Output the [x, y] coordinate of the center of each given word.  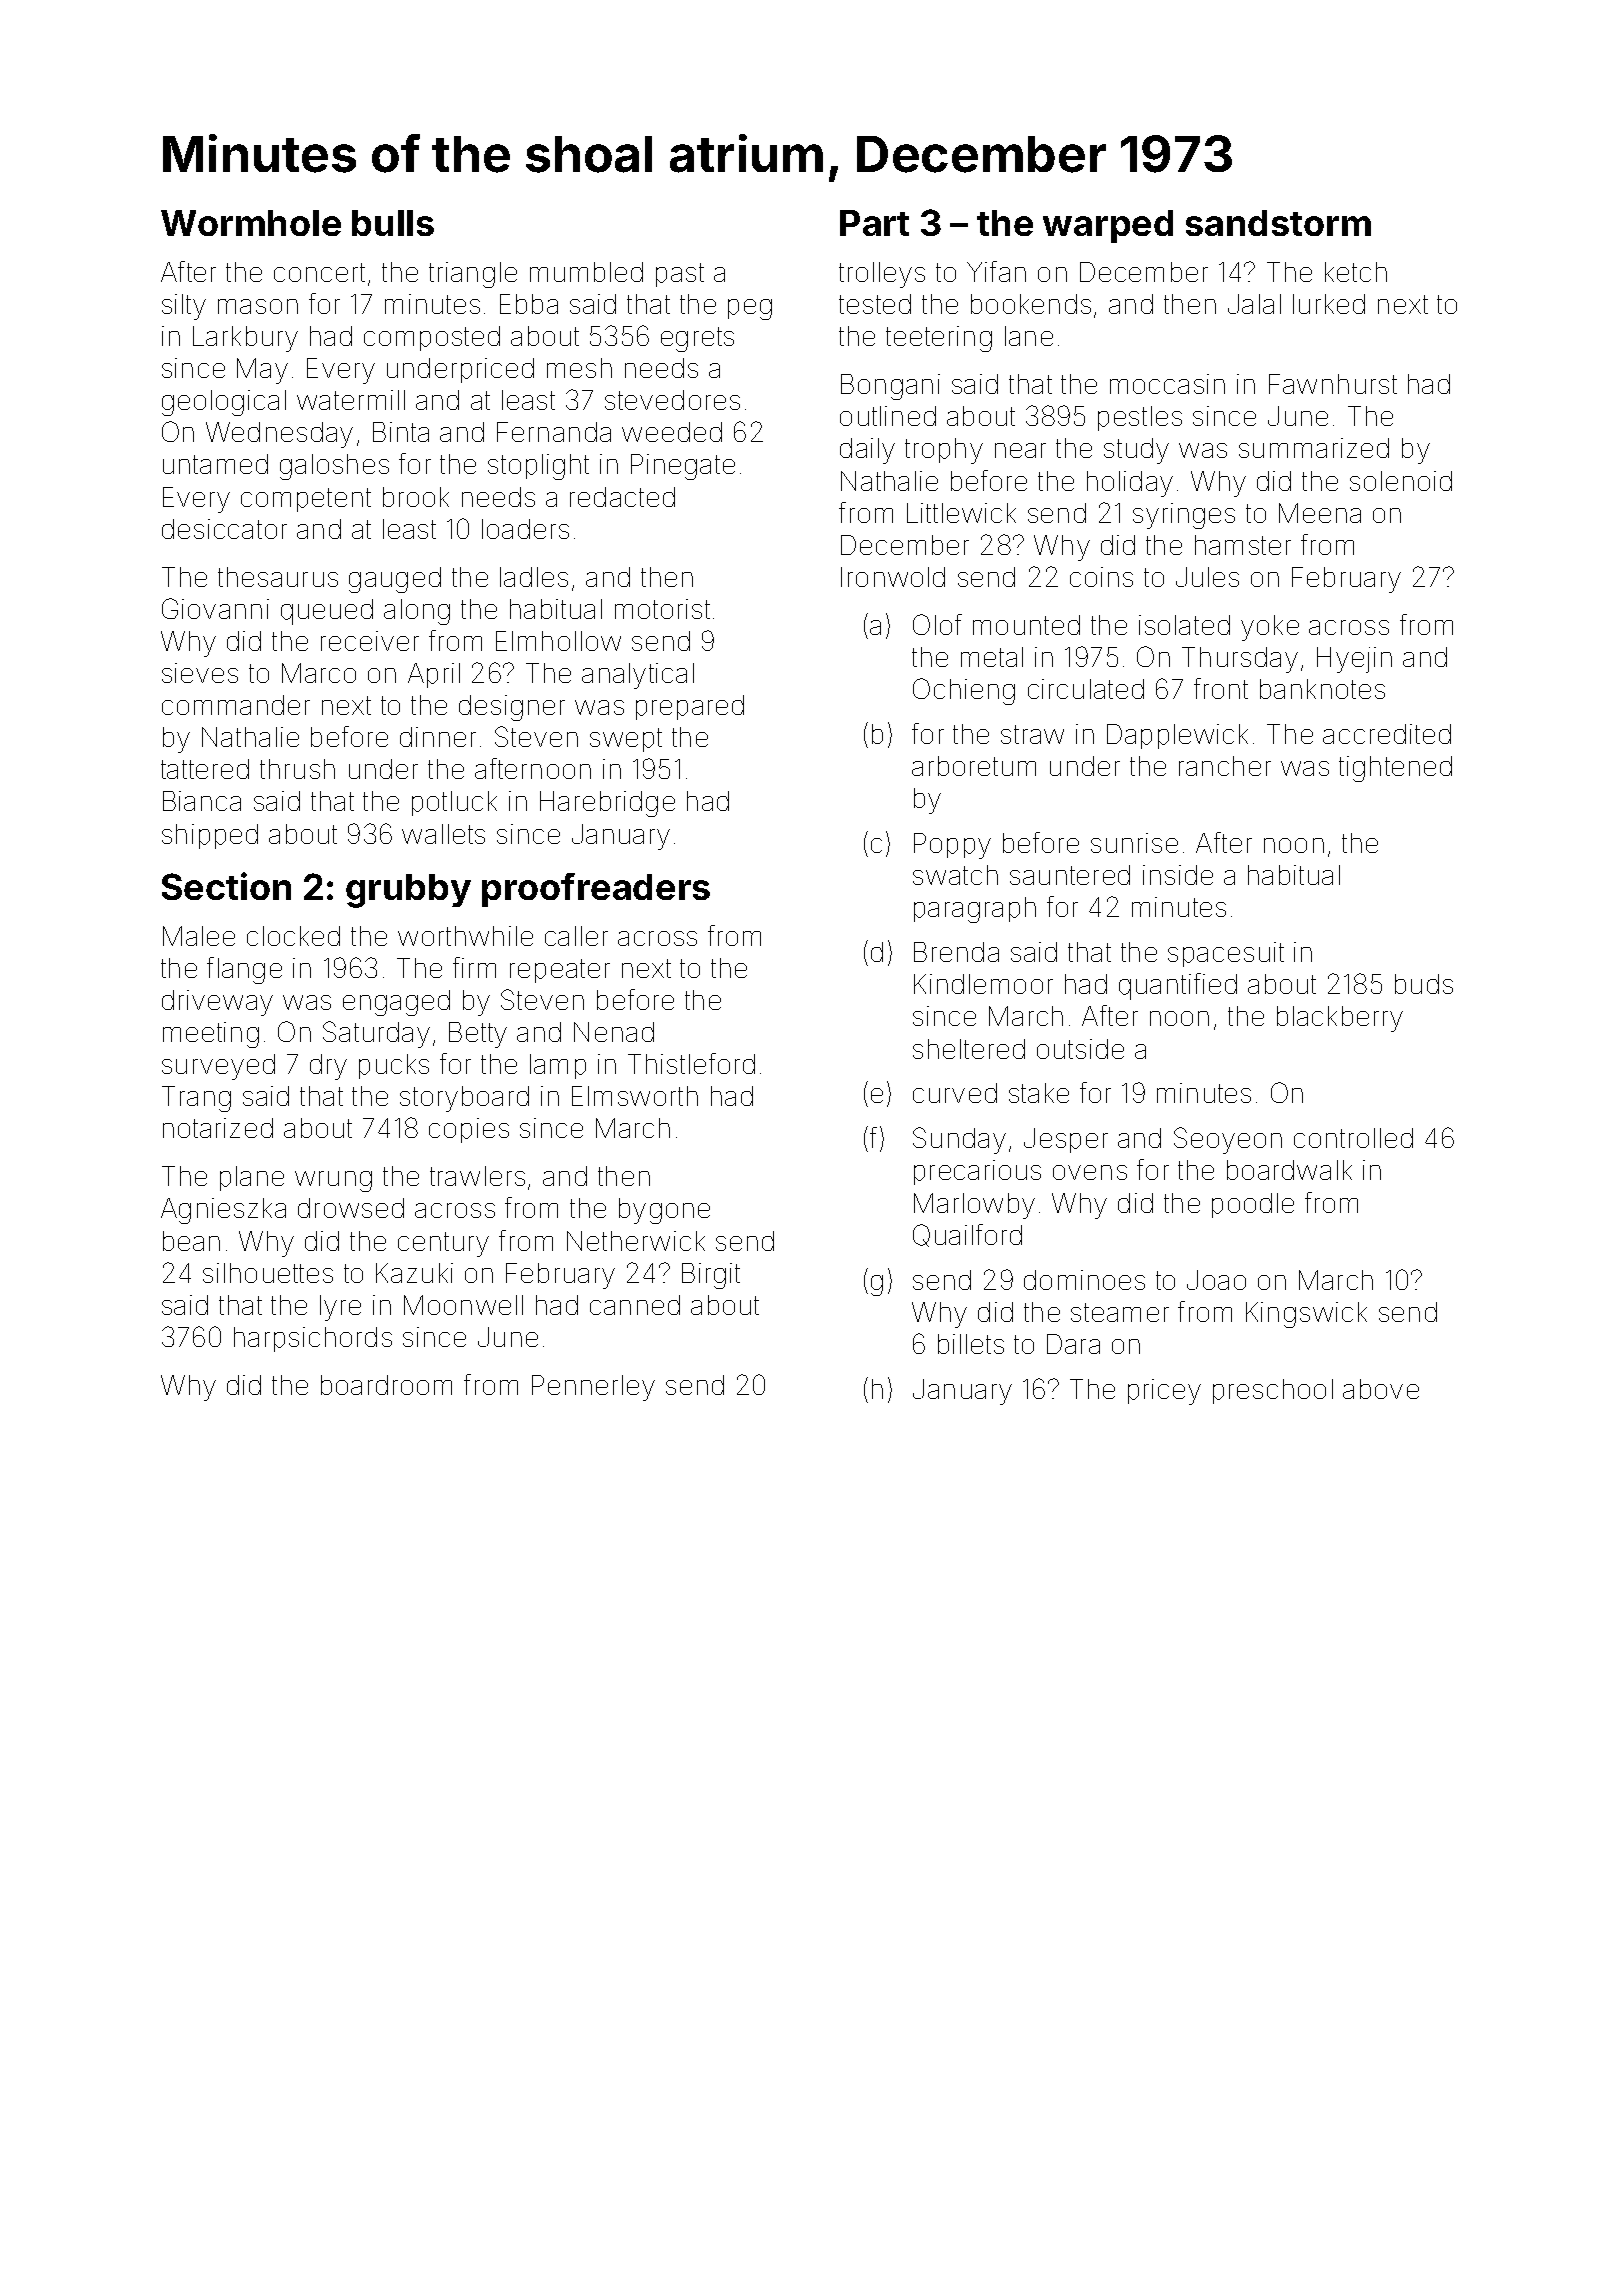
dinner [438, 737]
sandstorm [1278, 223]
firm [474, 967]
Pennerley [593, 1388]
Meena [1320, 513]
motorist [662, 609]
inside [1178, 875]
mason [258, 306]
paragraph [975, 910]
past [680, 275]
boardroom [386, 1385]
